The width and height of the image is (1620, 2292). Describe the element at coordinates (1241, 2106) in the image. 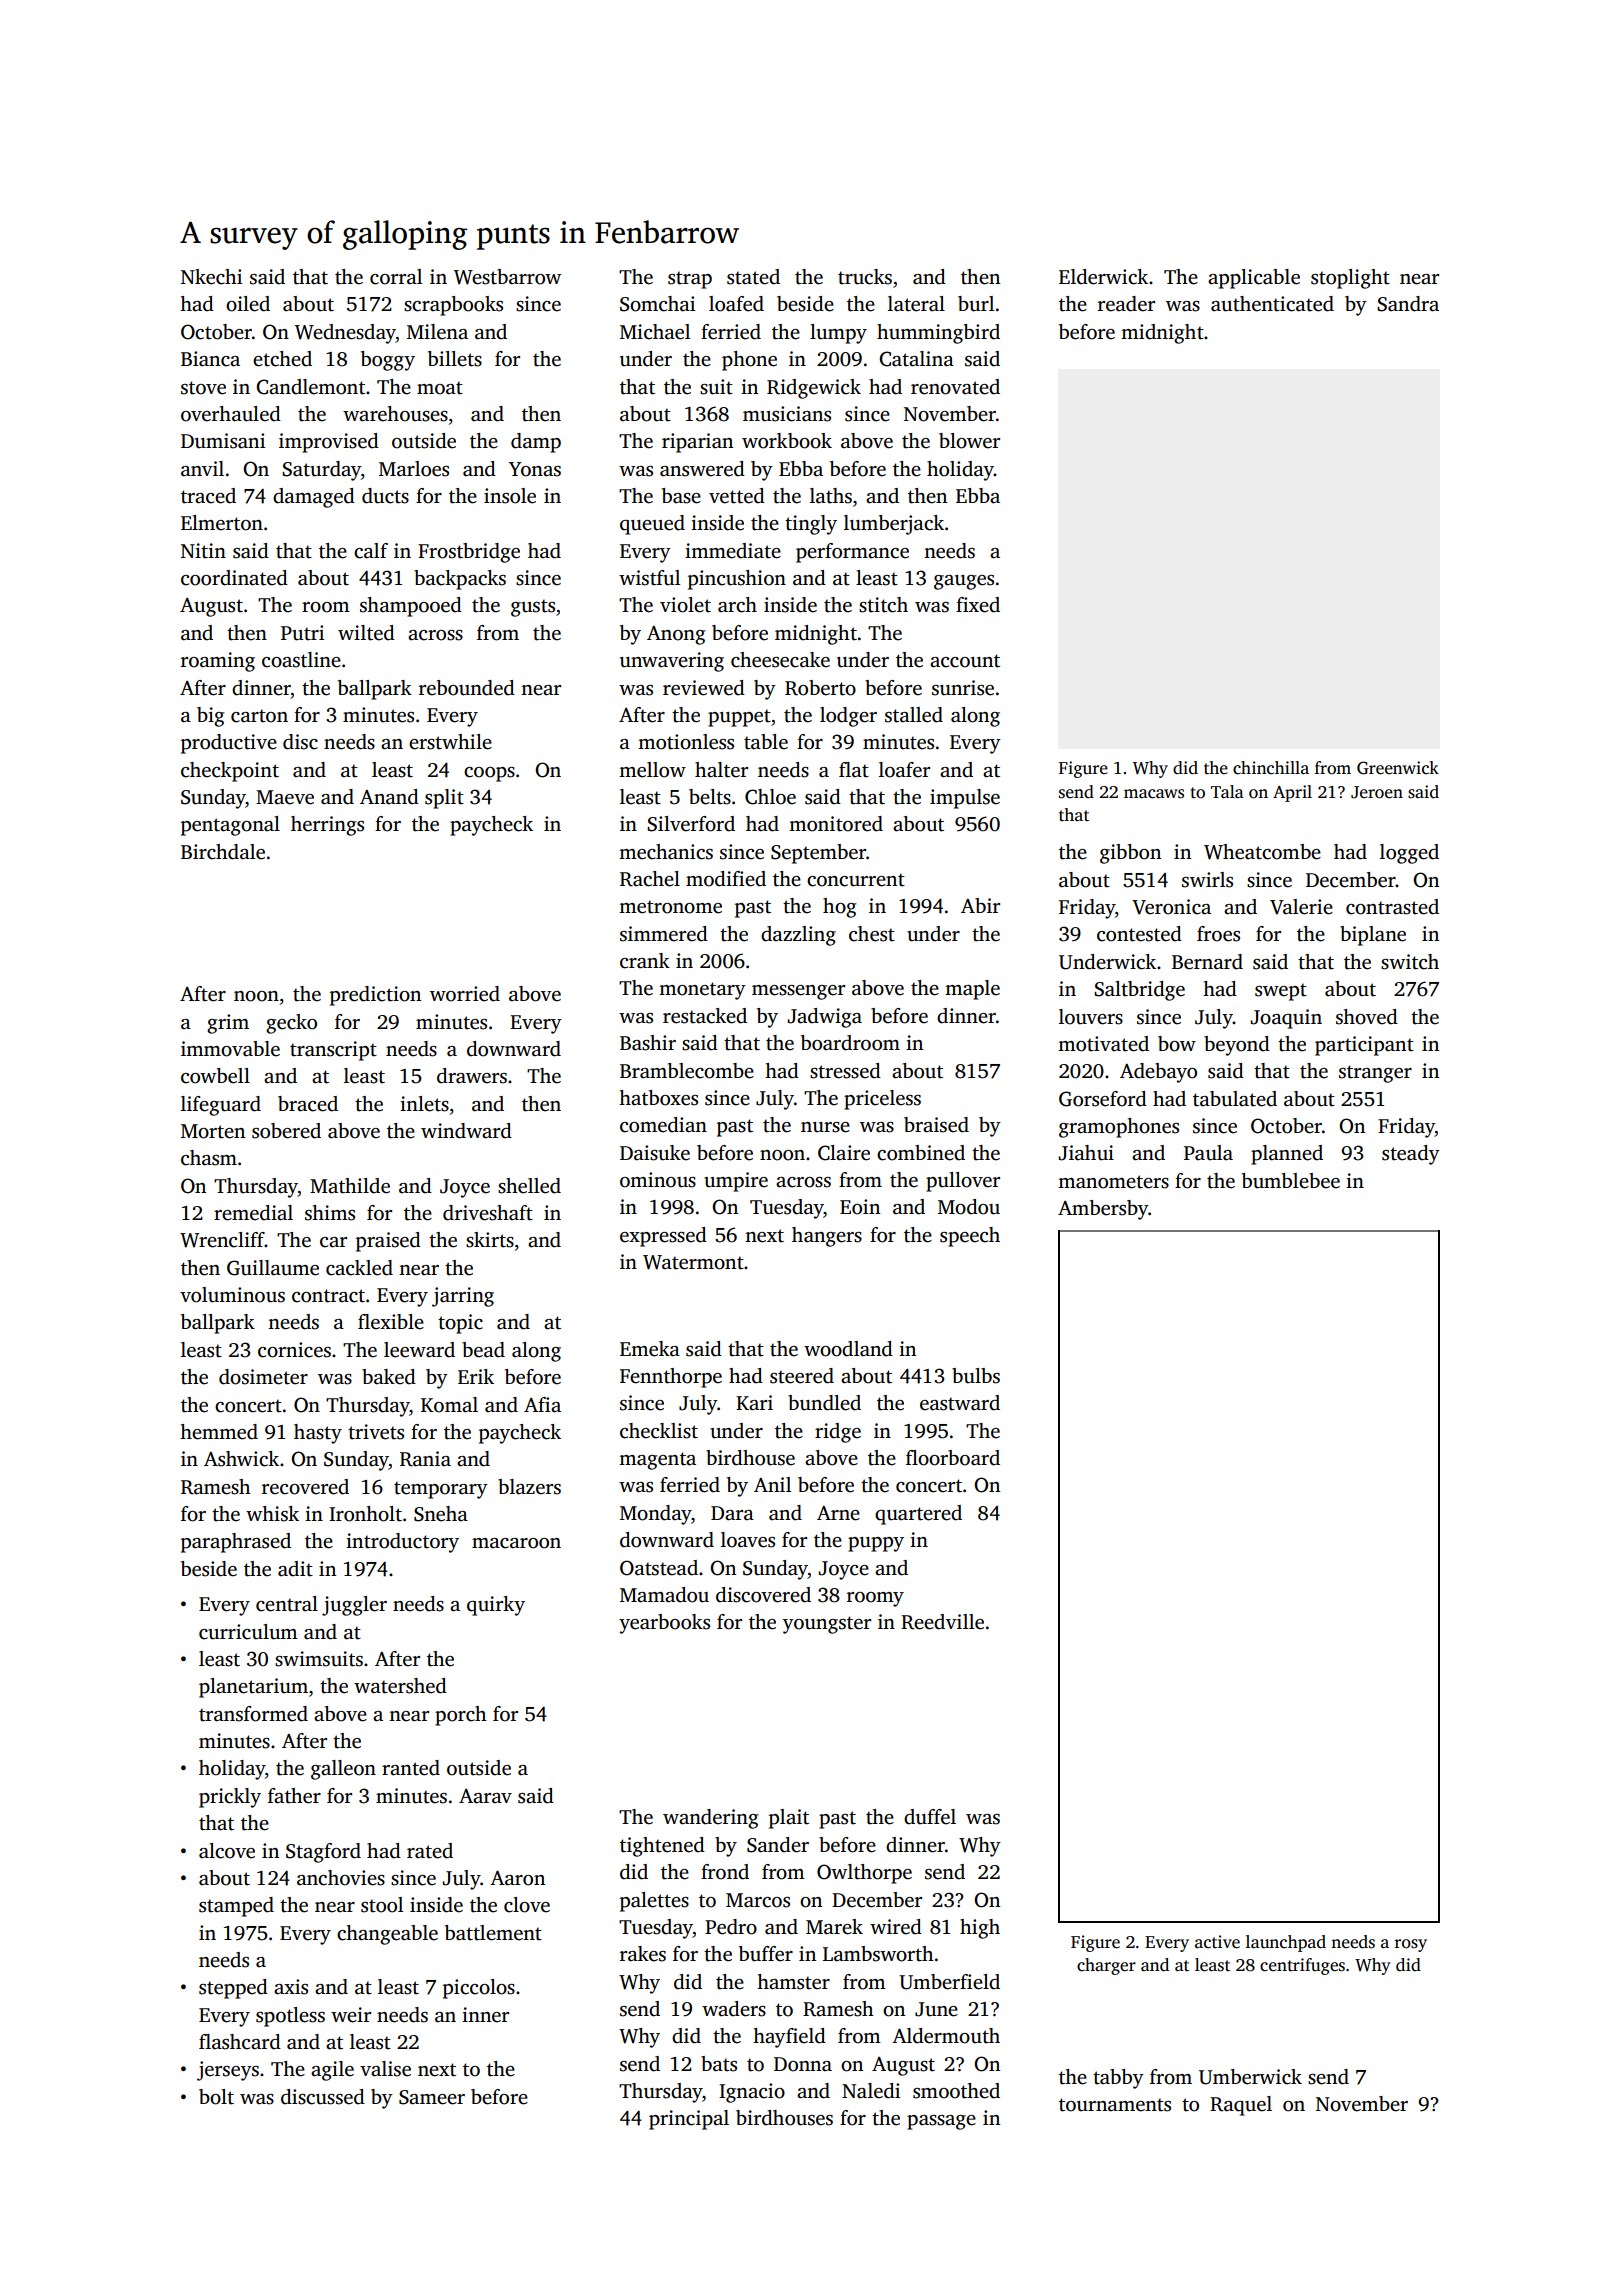

I see `Raquel` at that location.
